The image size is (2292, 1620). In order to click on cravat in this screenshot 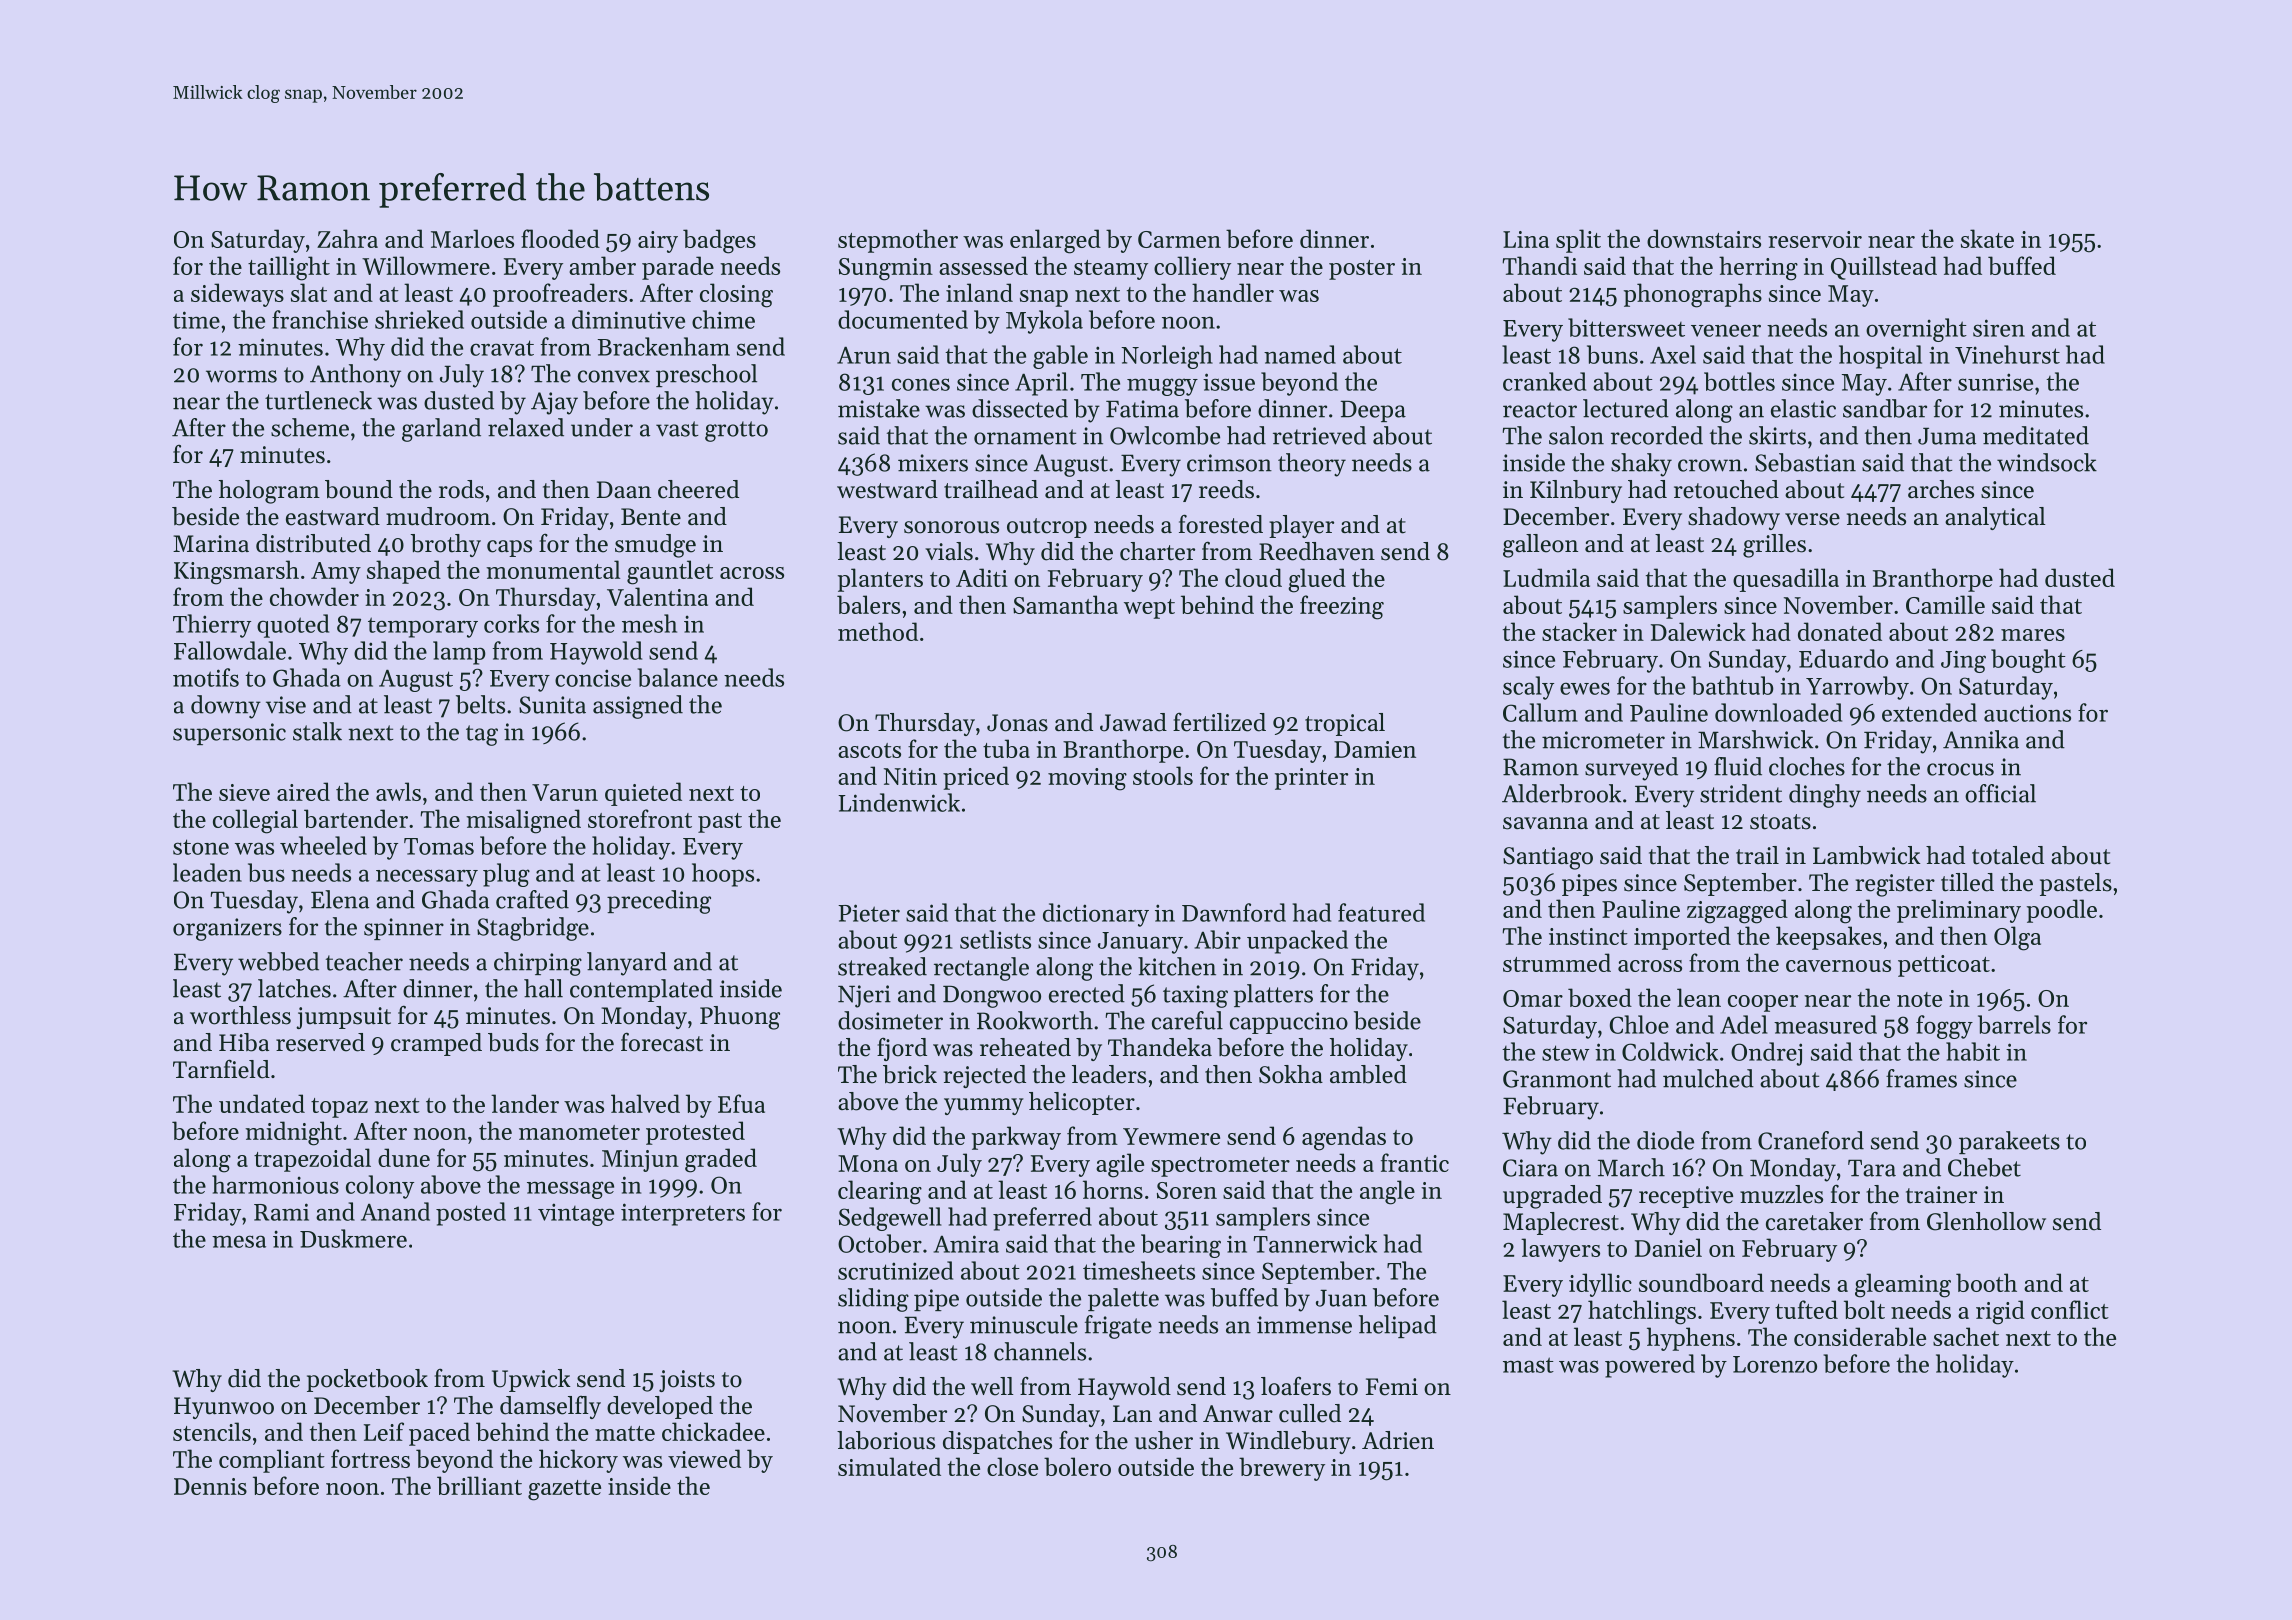, I will do `click(502, 348)`.
